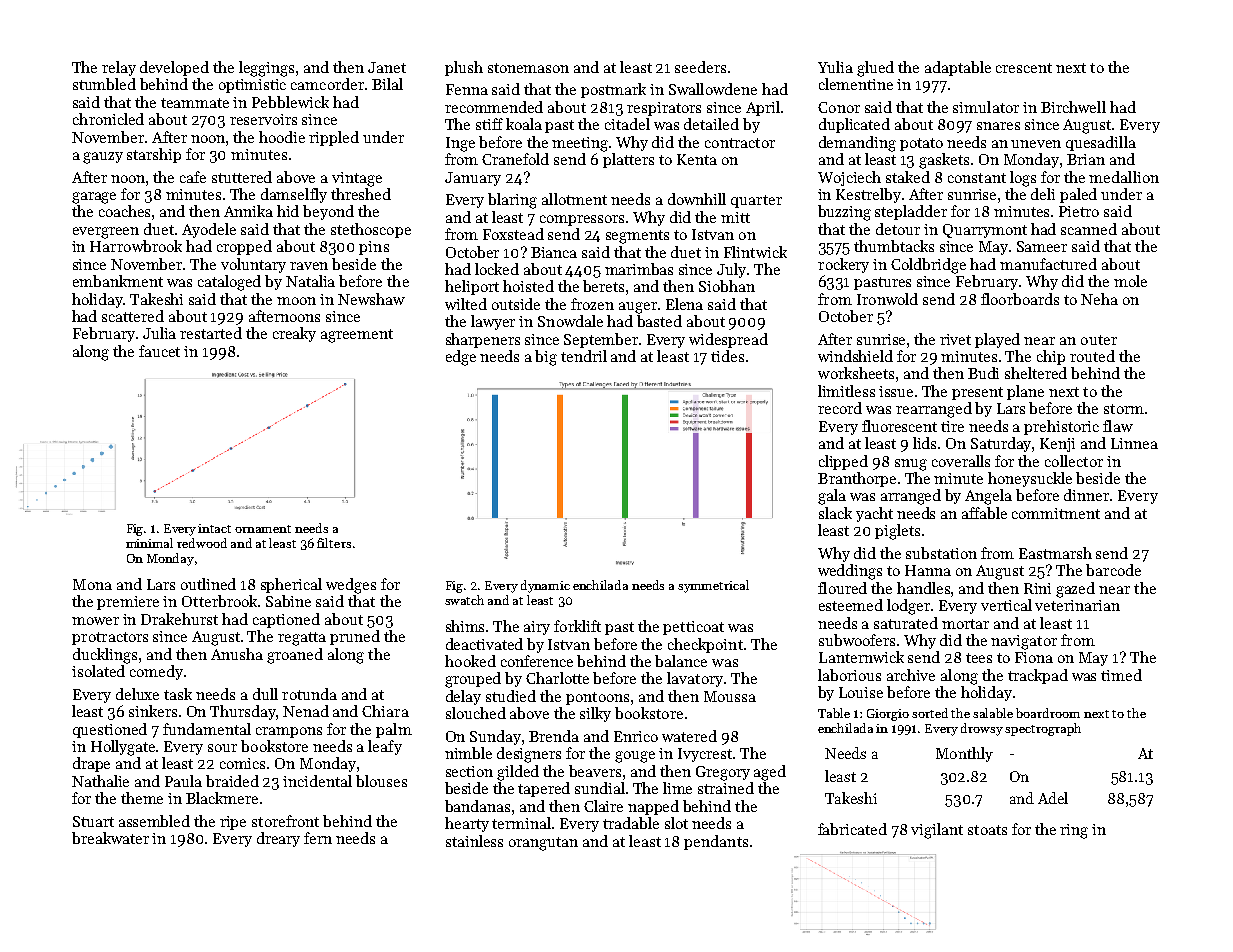 This document has height=952, width=1233. I want to click on allotment, so click(574, 199).
